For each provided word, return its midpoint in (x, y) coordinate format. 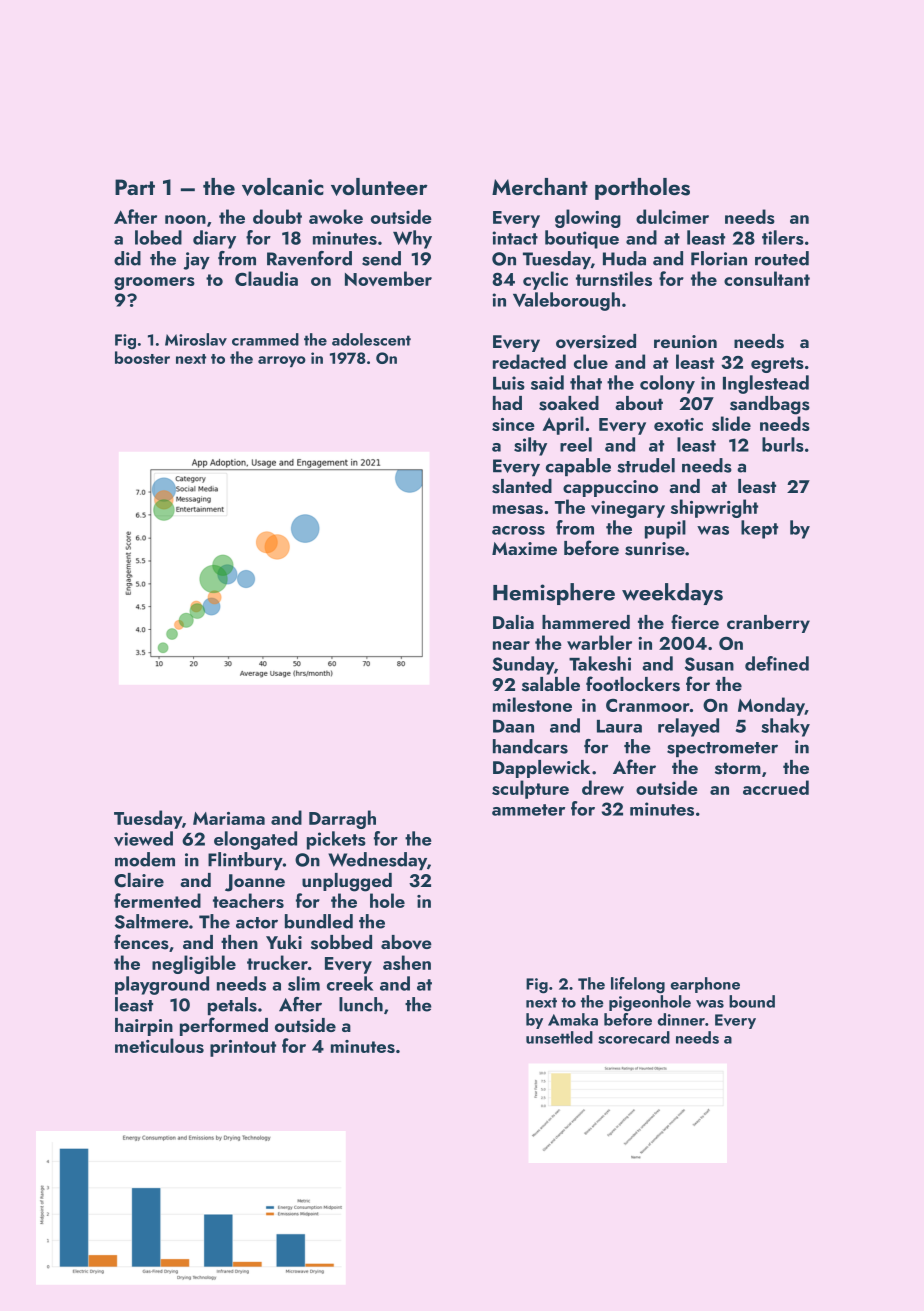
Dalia (513, 622)
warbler (599, 642)
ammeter (528, 810)
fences (141, 942)
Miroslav (196, 339)
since (513, 424)
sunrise (655, 549)
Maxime (524, 548)
